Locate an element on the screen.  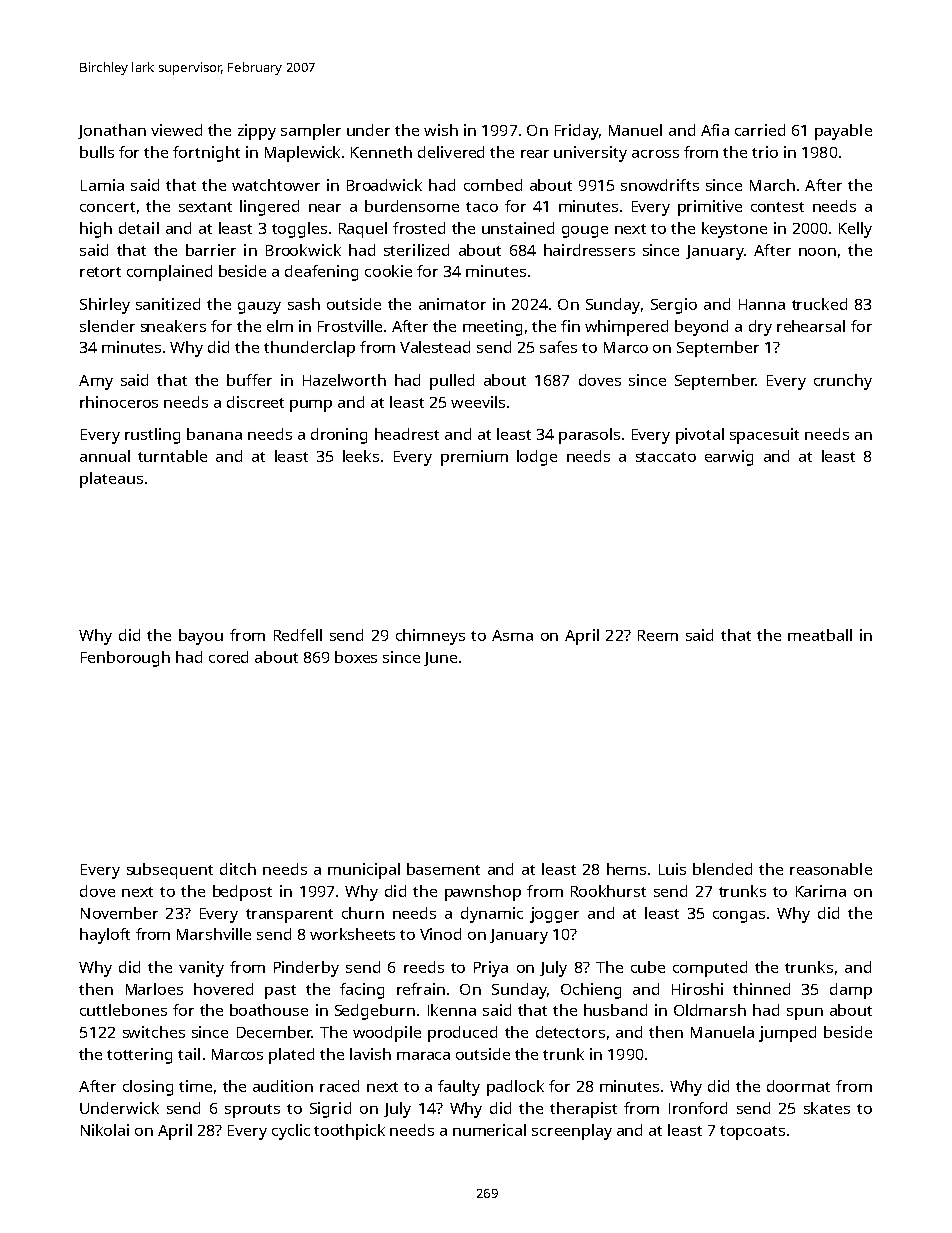
unstained is located at coordinates (518, 228).
